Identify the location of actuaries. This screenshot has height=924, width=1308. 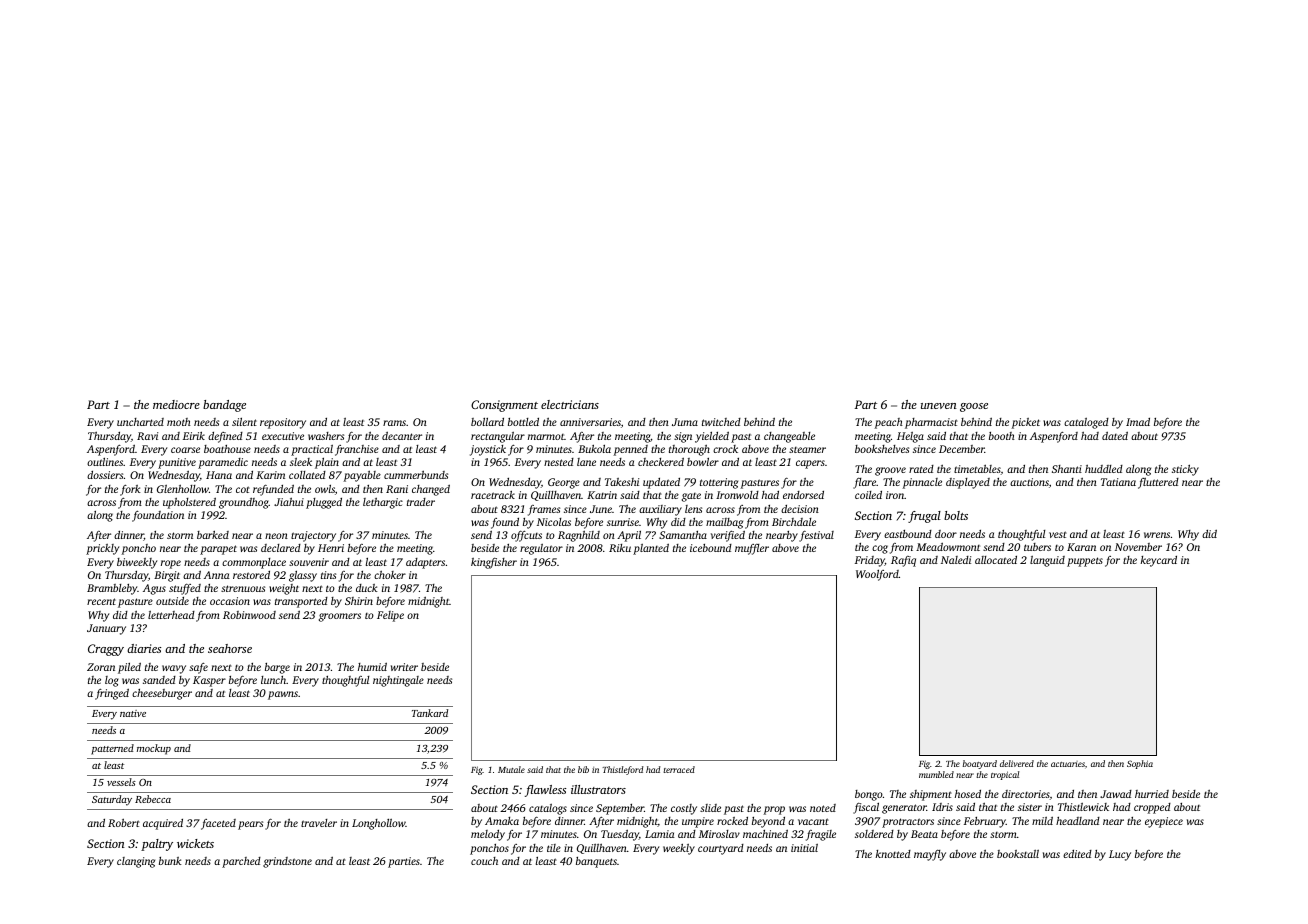
(1068, 764).
